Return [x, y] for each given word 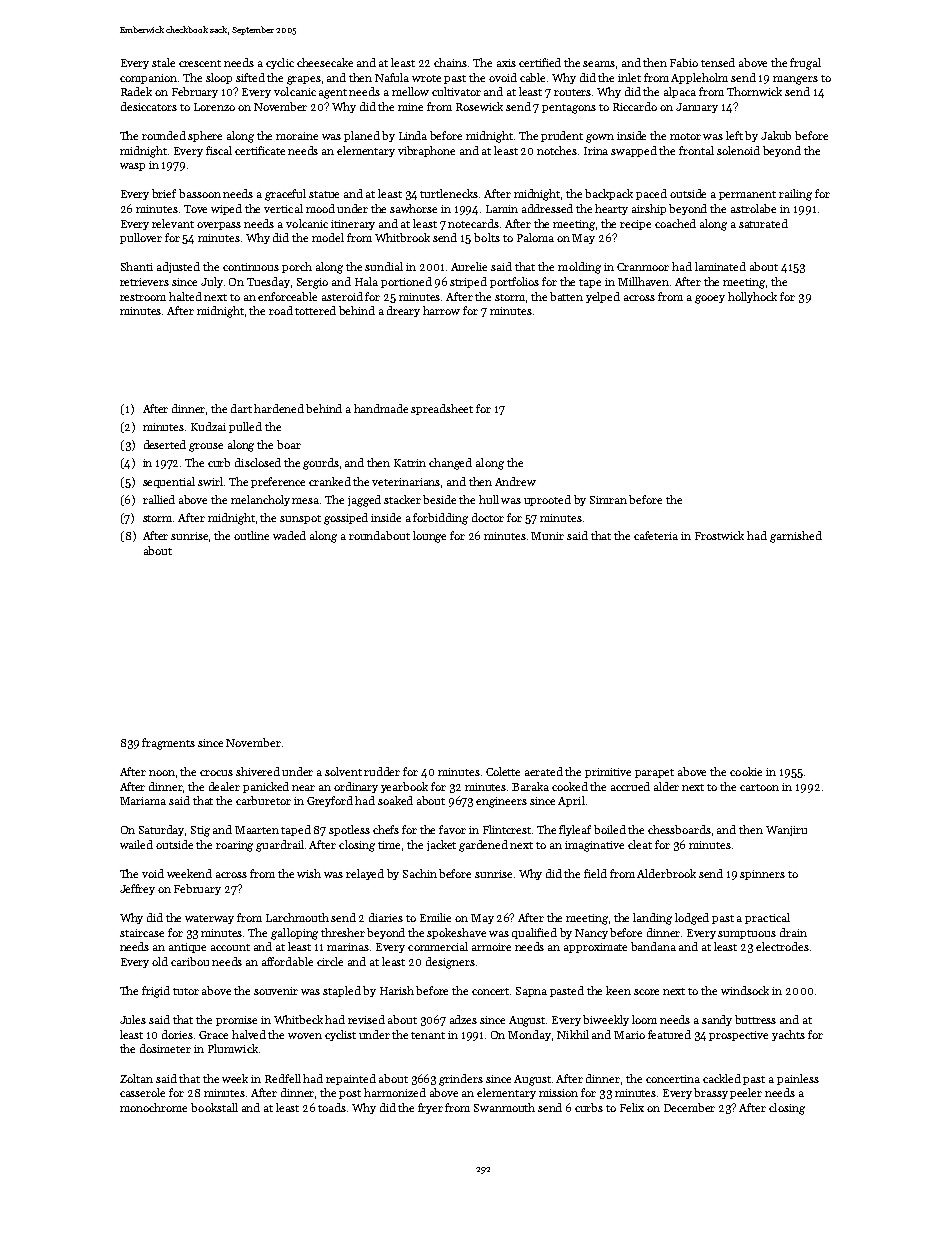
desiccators [149, 106]
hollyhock [752, 297]
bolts [487, 237]
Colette [503, 771]
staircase [142, 933]
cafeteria [656, 535]
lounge [429, 537]
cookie [746, 771]
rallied [159, 499]
